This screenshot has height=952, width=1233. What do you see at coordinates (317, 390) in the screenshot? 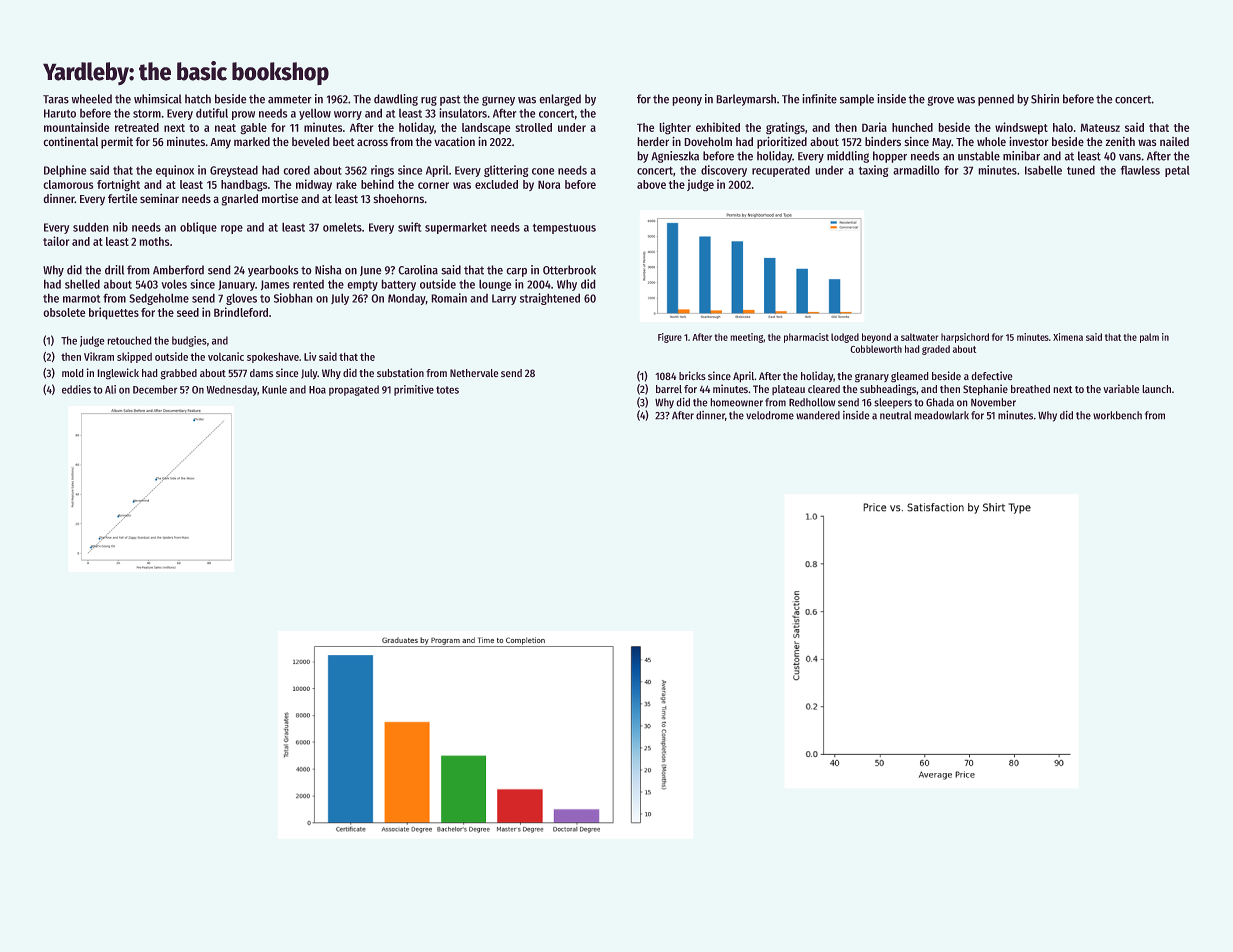
I see `Hoa` at bounding box center [317, 390].
